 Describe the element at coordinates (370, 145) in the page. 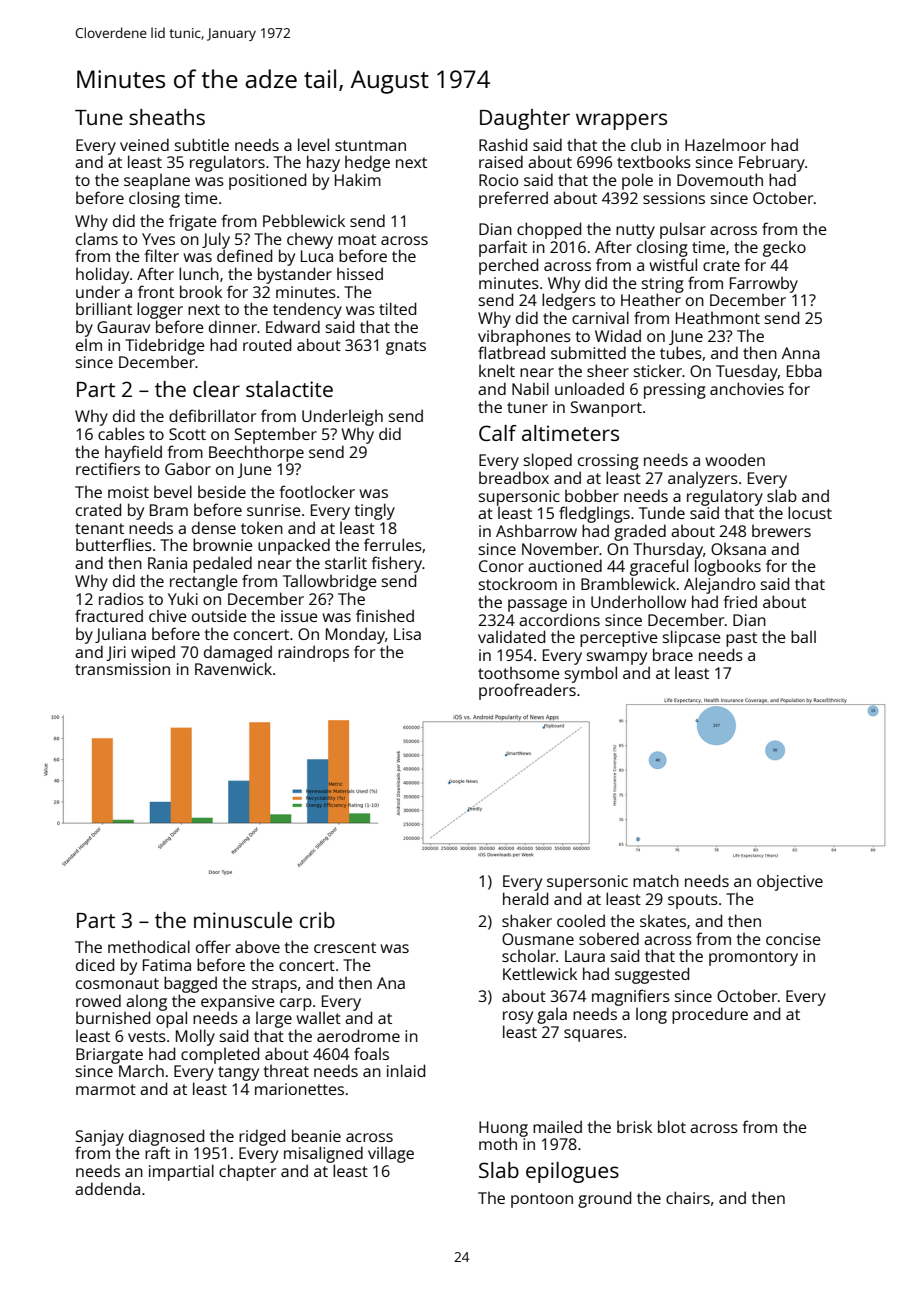

I see `stuntman` at that location.
